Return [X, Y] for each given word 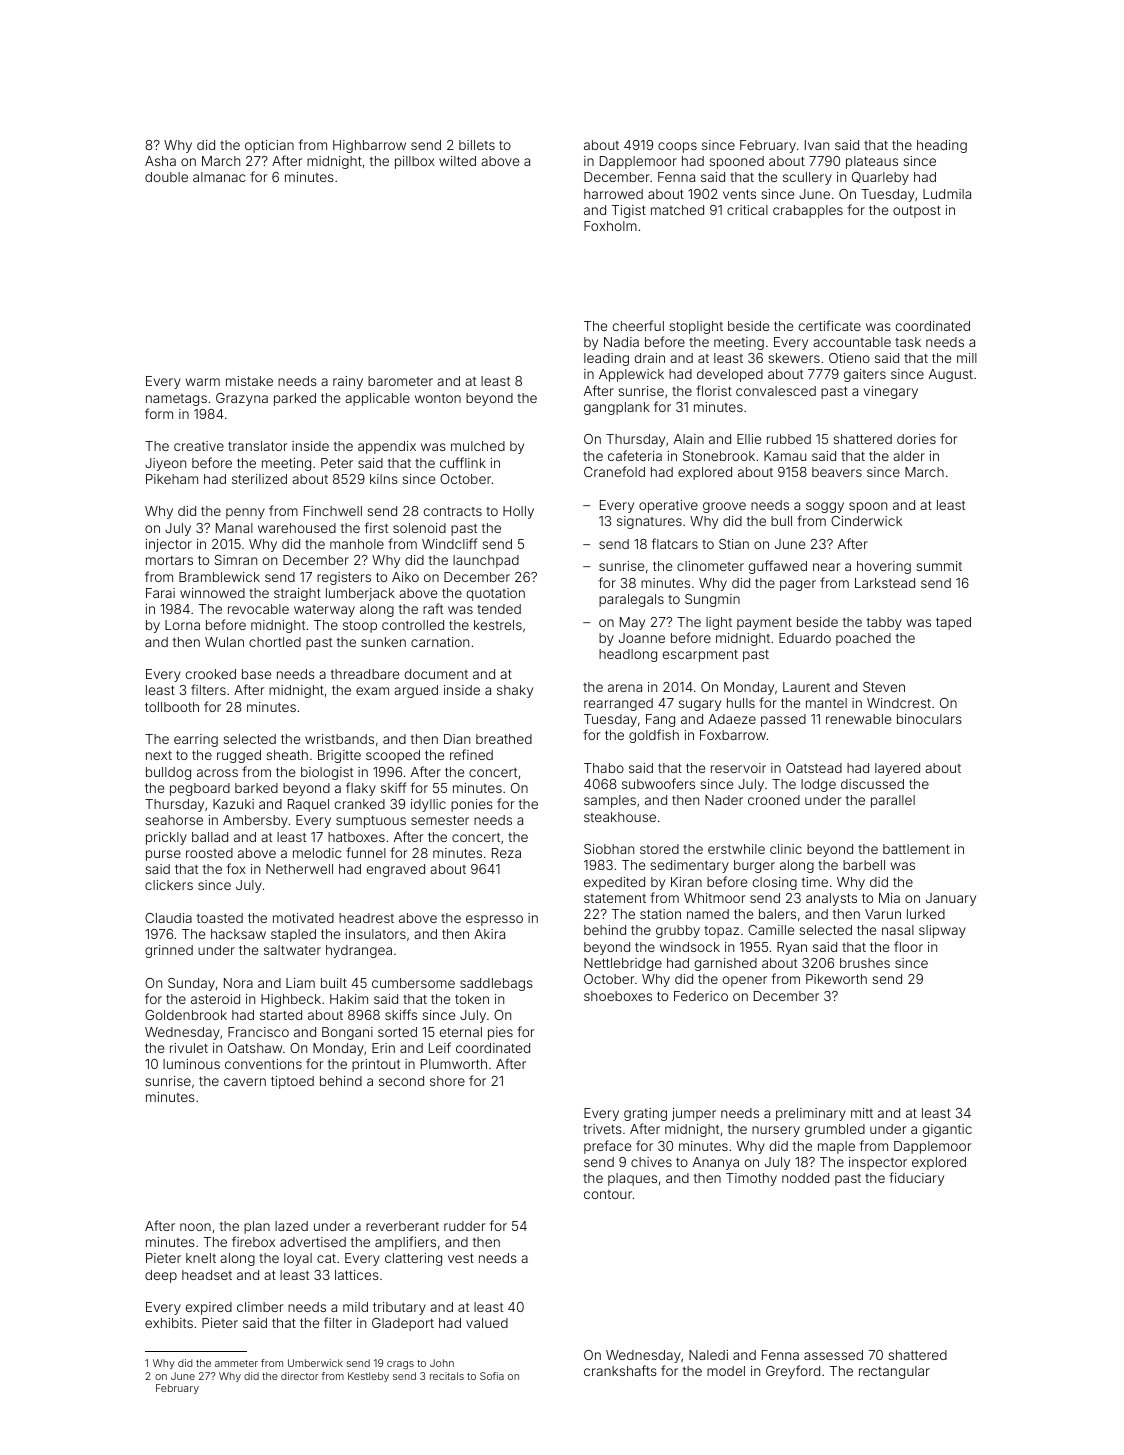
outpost [917, 211]
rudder [464, 1226]
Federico [701, 996]
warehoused [297, 528]
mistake [249, 381]
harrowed [613, 194]
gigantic [947, 1130]
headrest [366, 918]
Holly [518, 512]
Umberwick [315, 1363]
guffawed [778, 567]
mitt [862, 1113]
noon [195, 1227]
